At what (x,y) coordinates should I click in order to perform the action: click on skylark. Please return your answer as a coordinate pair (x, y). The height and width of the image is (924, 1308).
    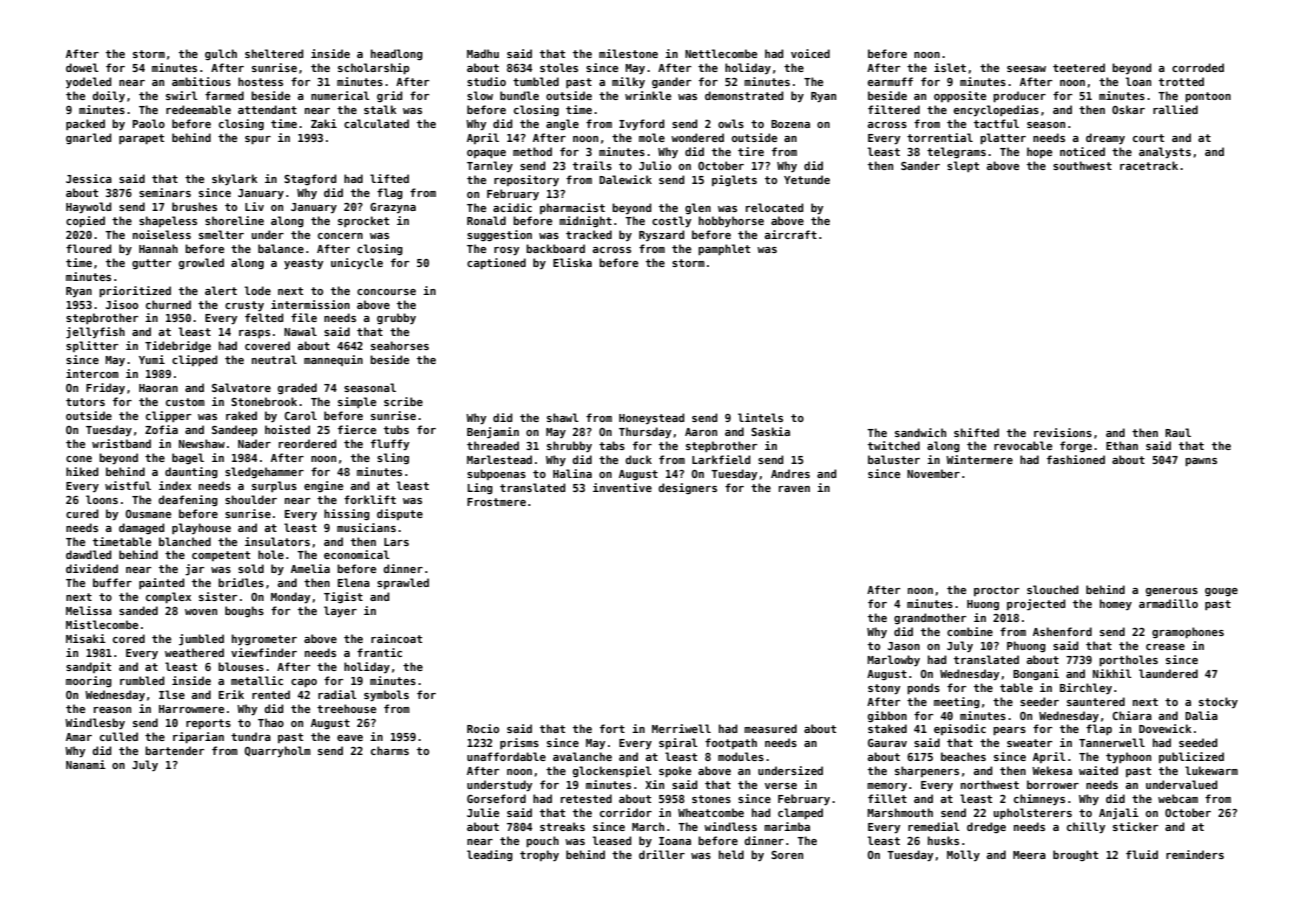
    Looking at the image, I should click on (234, 179).
